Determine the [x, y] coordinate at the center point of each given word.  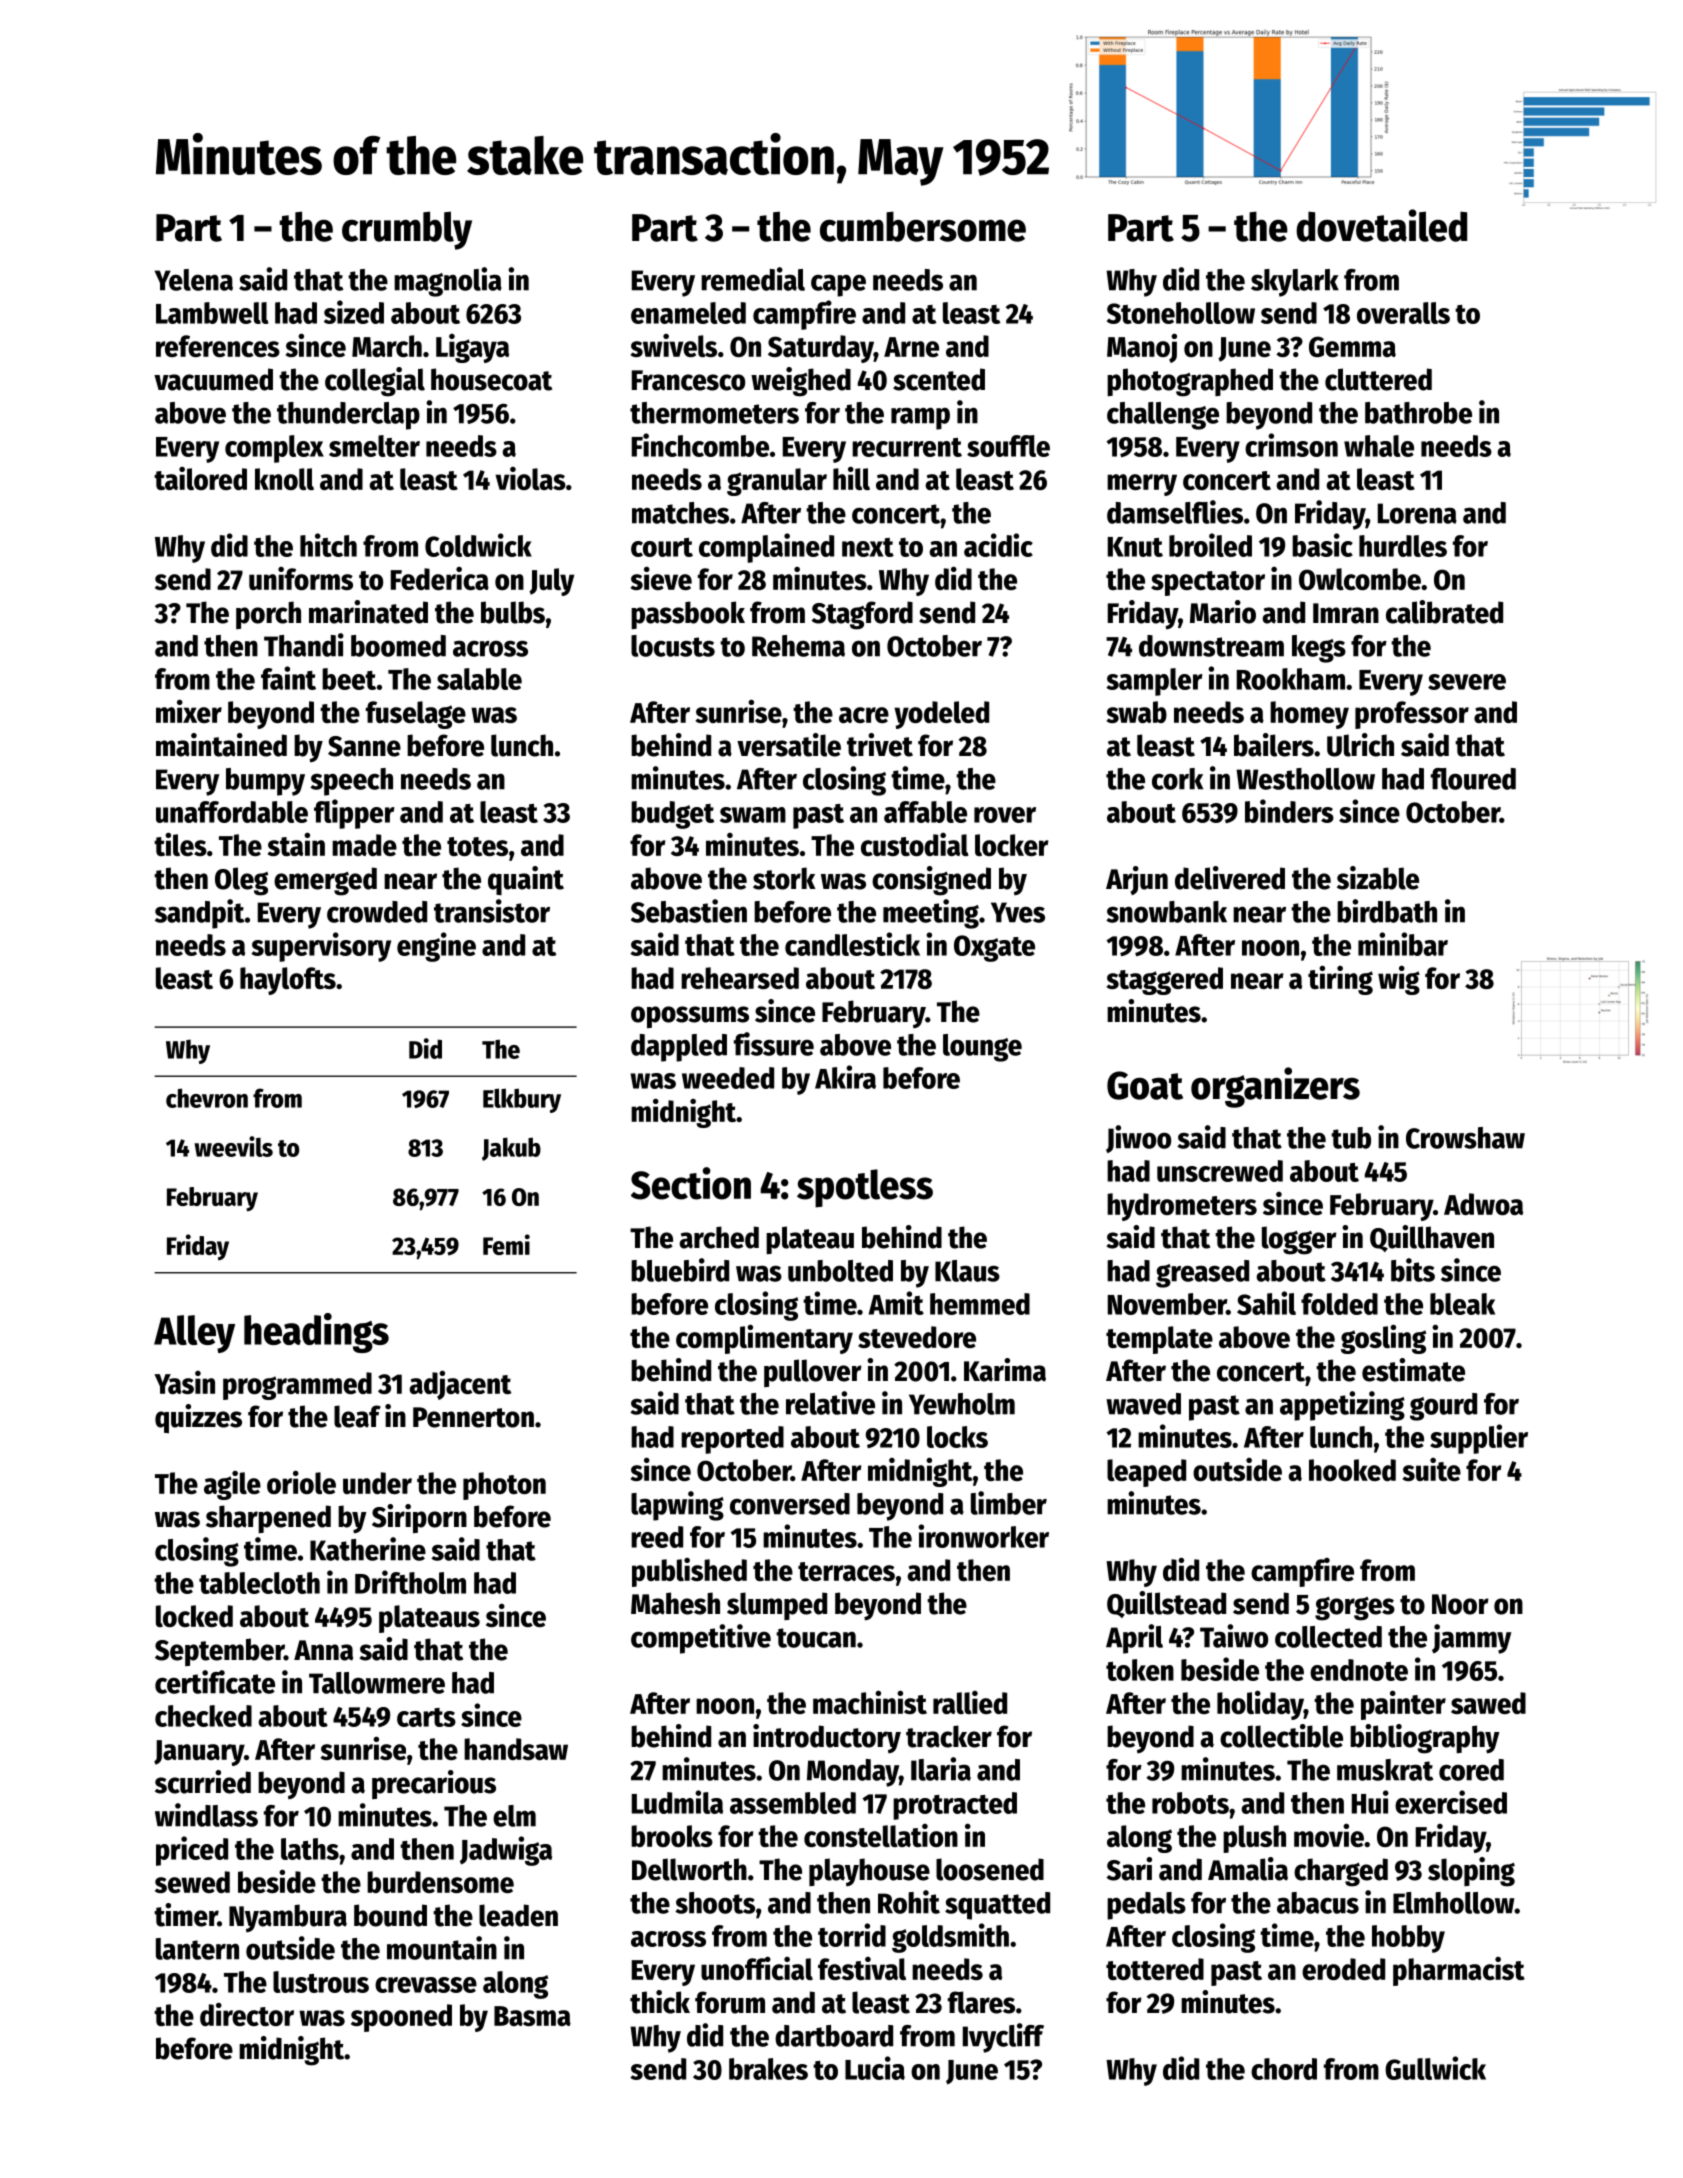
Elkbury [522, 1100]
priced [192, 1851]
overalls [1403, 313]
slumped [777, 1606]
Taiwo [1234, 1636]
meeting [931, 914]
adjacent [460, 1385]
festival [862, 1968]
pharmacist [1459, 1971]
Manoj [1142, 348]
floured [1473, 779]
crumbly [407, 230]
